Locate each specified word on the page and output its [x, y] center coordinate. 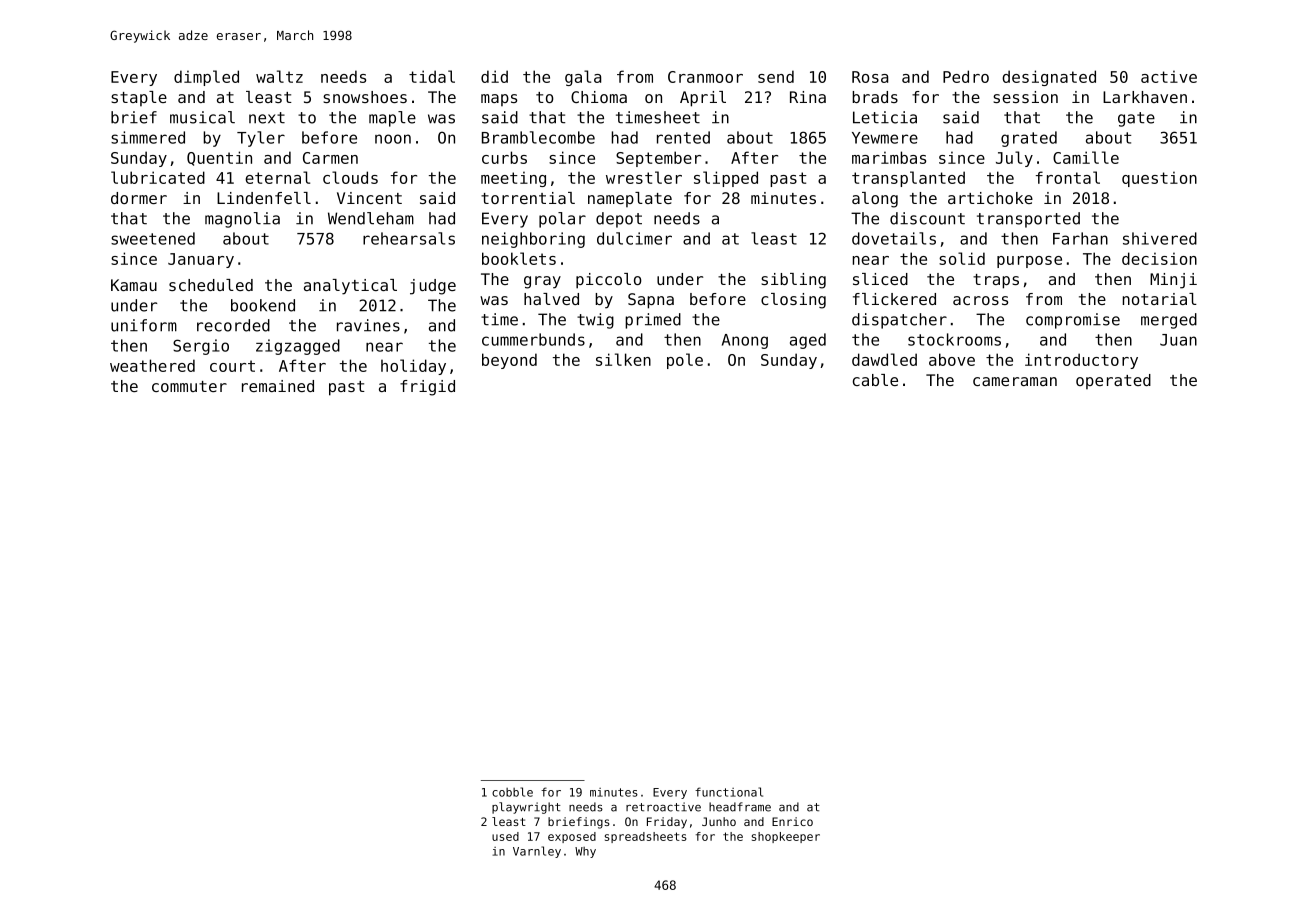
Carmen [330, 158]
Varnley [537, 852]
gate [1136, 119]
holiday [413, 367]
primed [653, 321]
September [658, 159]
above [952, 359]
